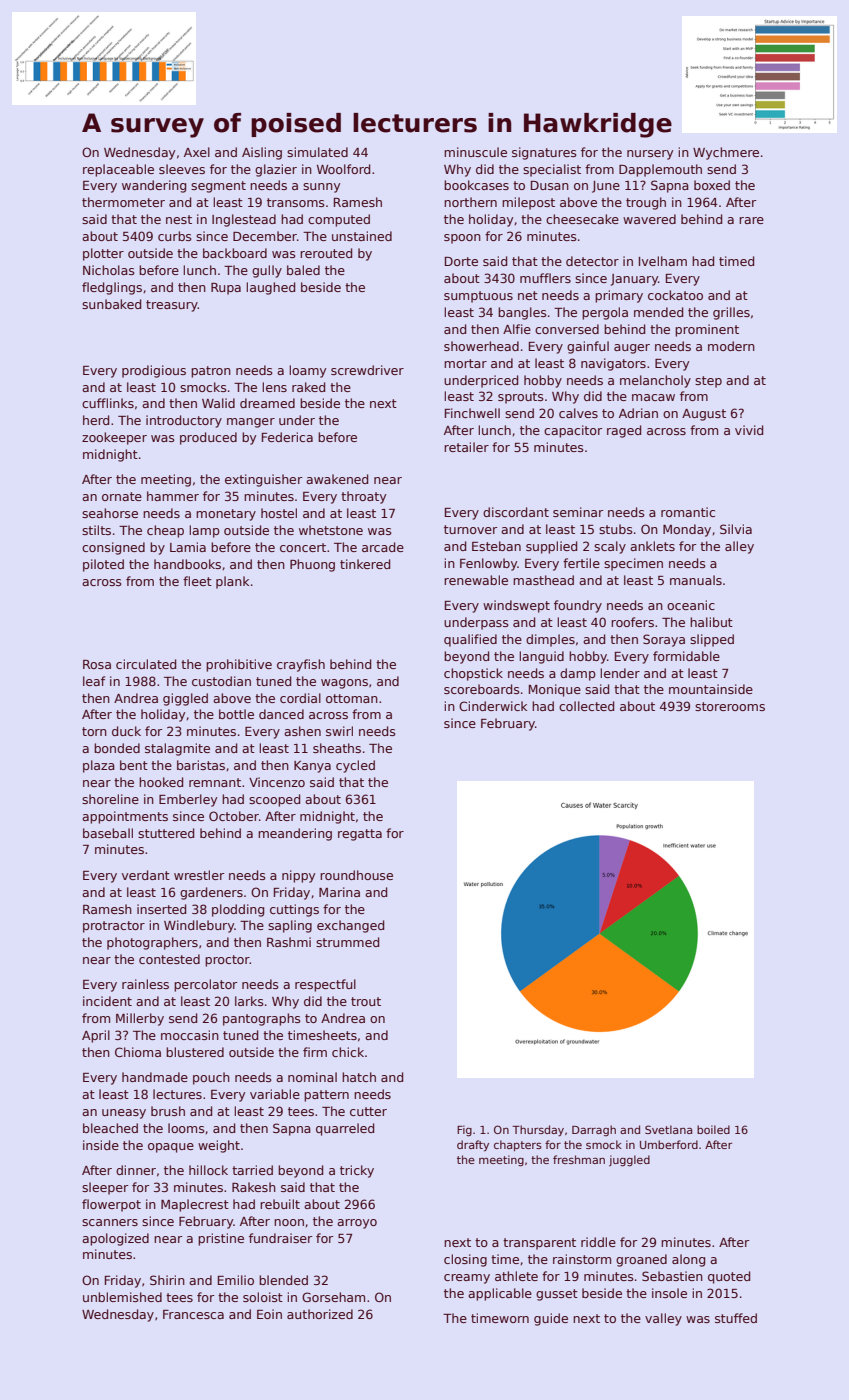 The width and height of the document is (849, 1400). What do you see at coordinates (317, 152) in the document?
I see `simulated` at bounding box center [317, 152].
